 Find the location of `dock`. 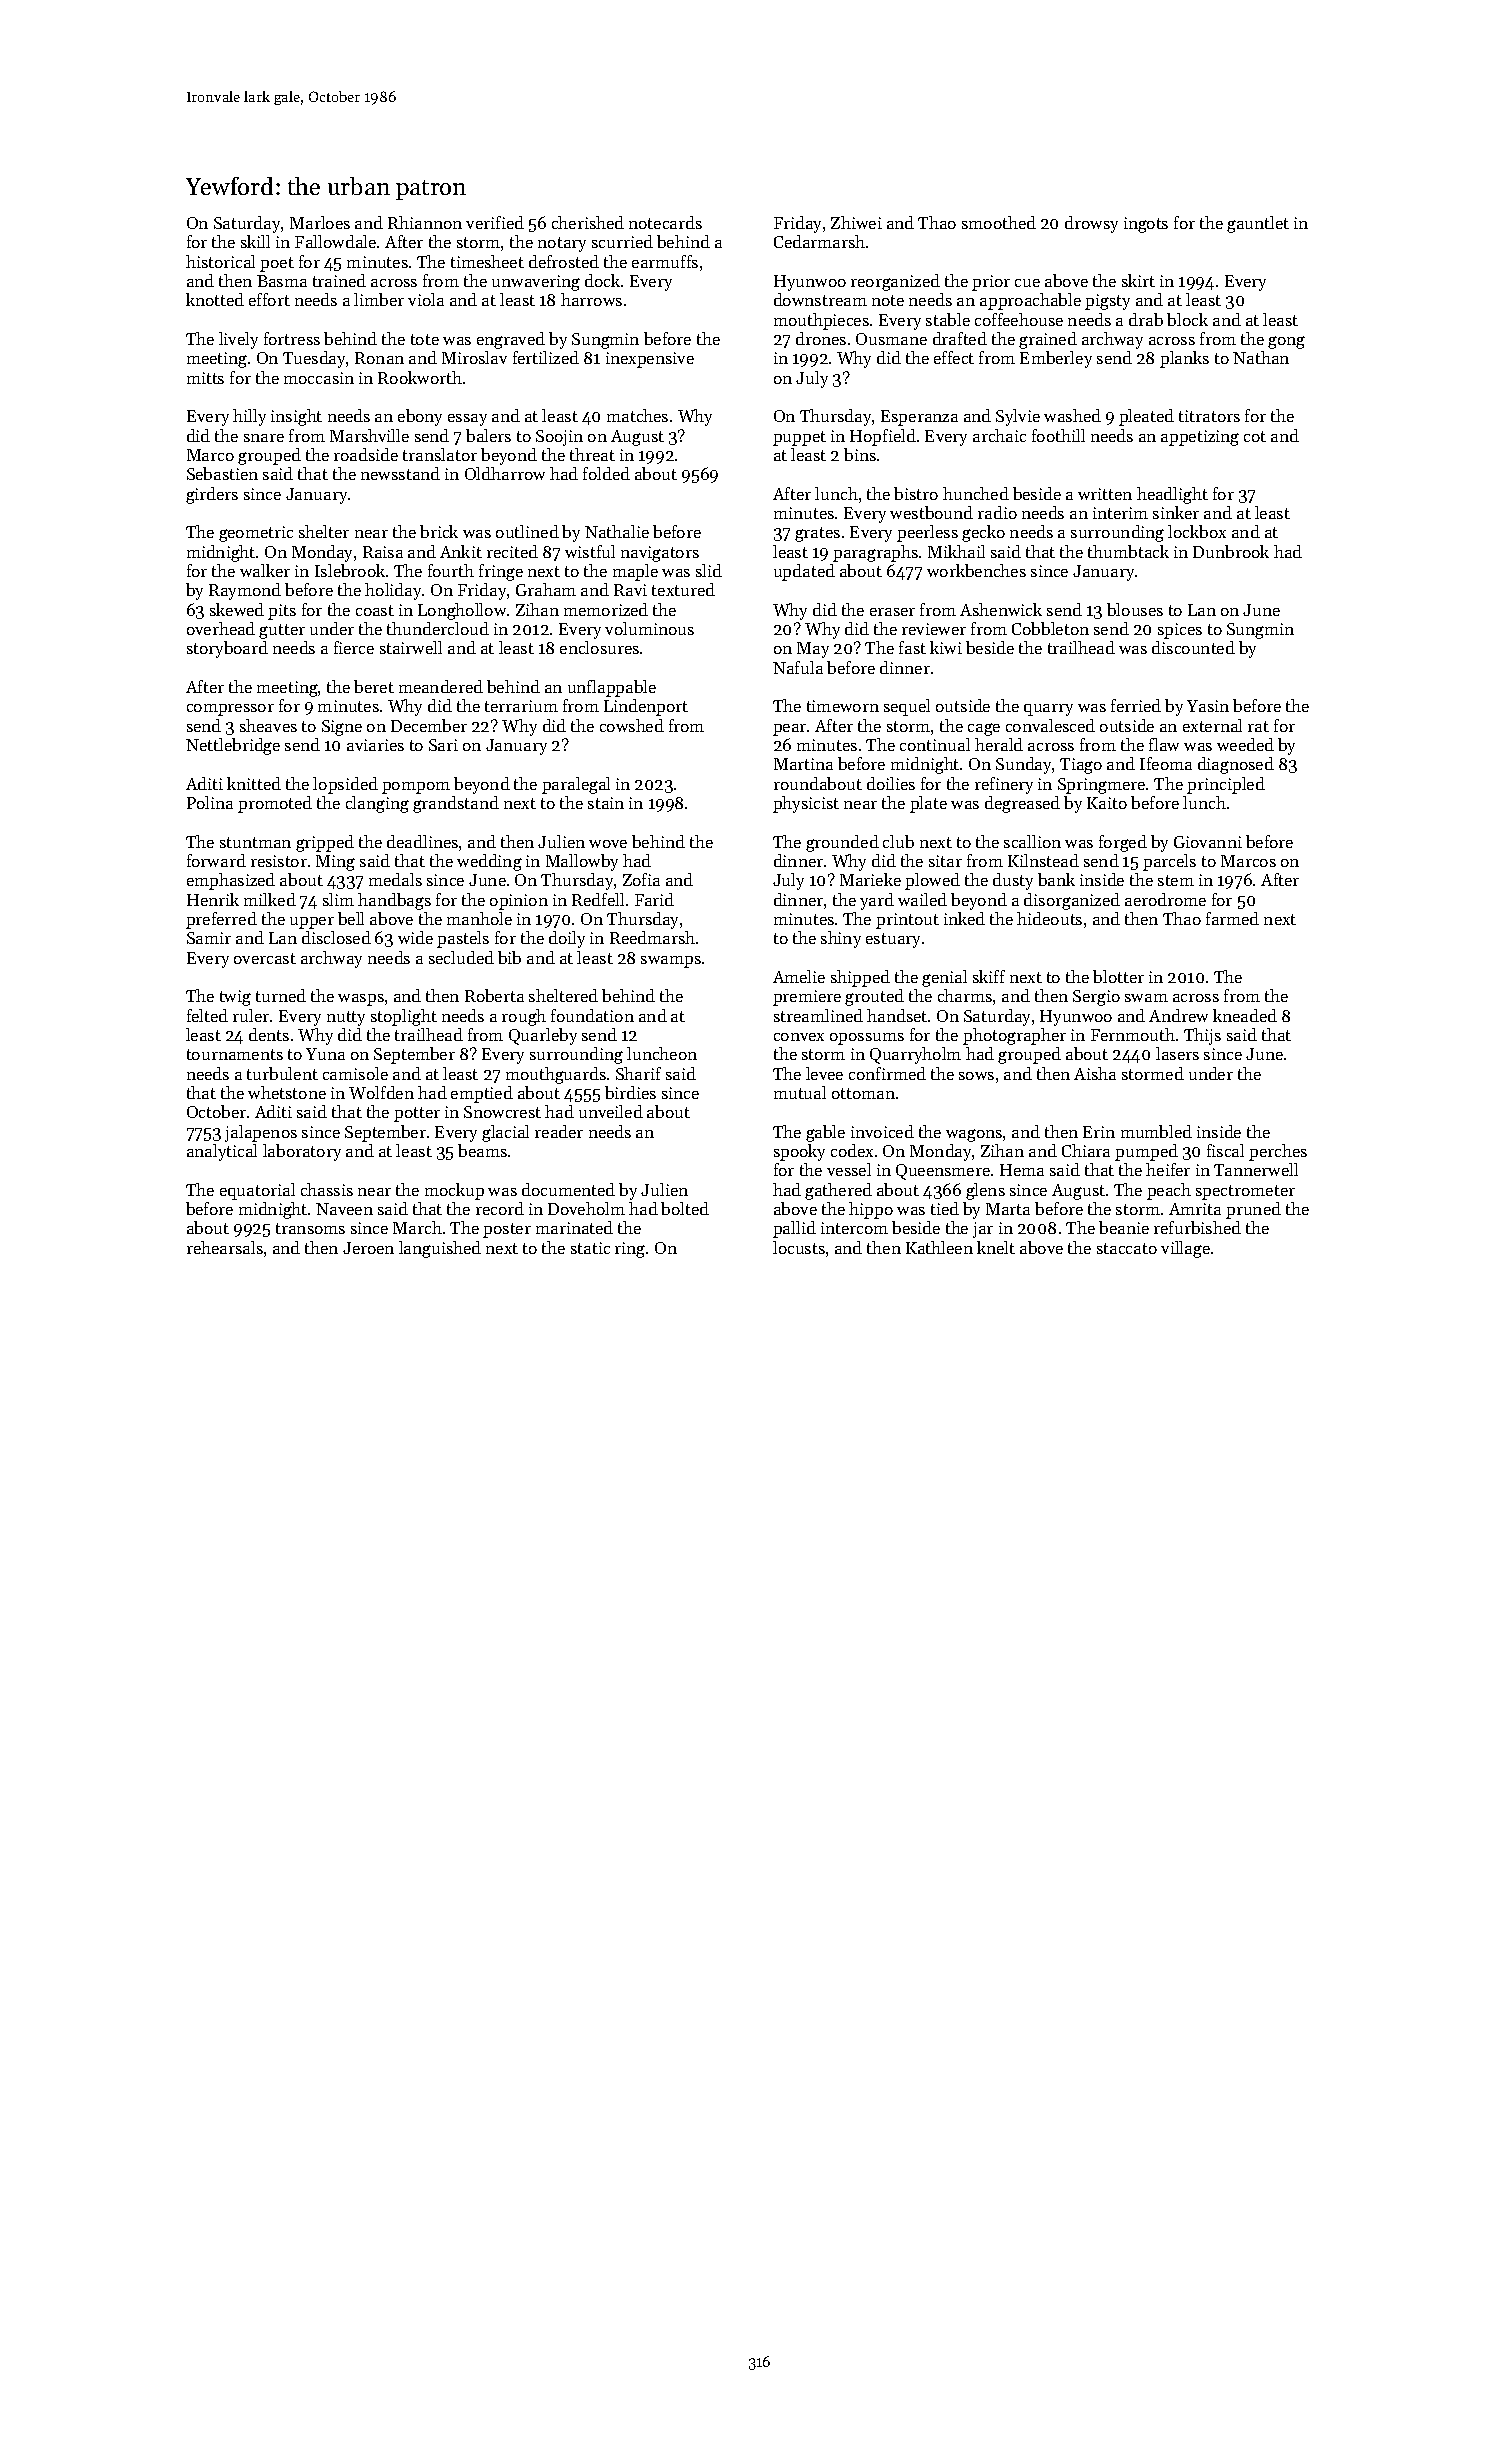

dock is located at coordinates (602, 280).
